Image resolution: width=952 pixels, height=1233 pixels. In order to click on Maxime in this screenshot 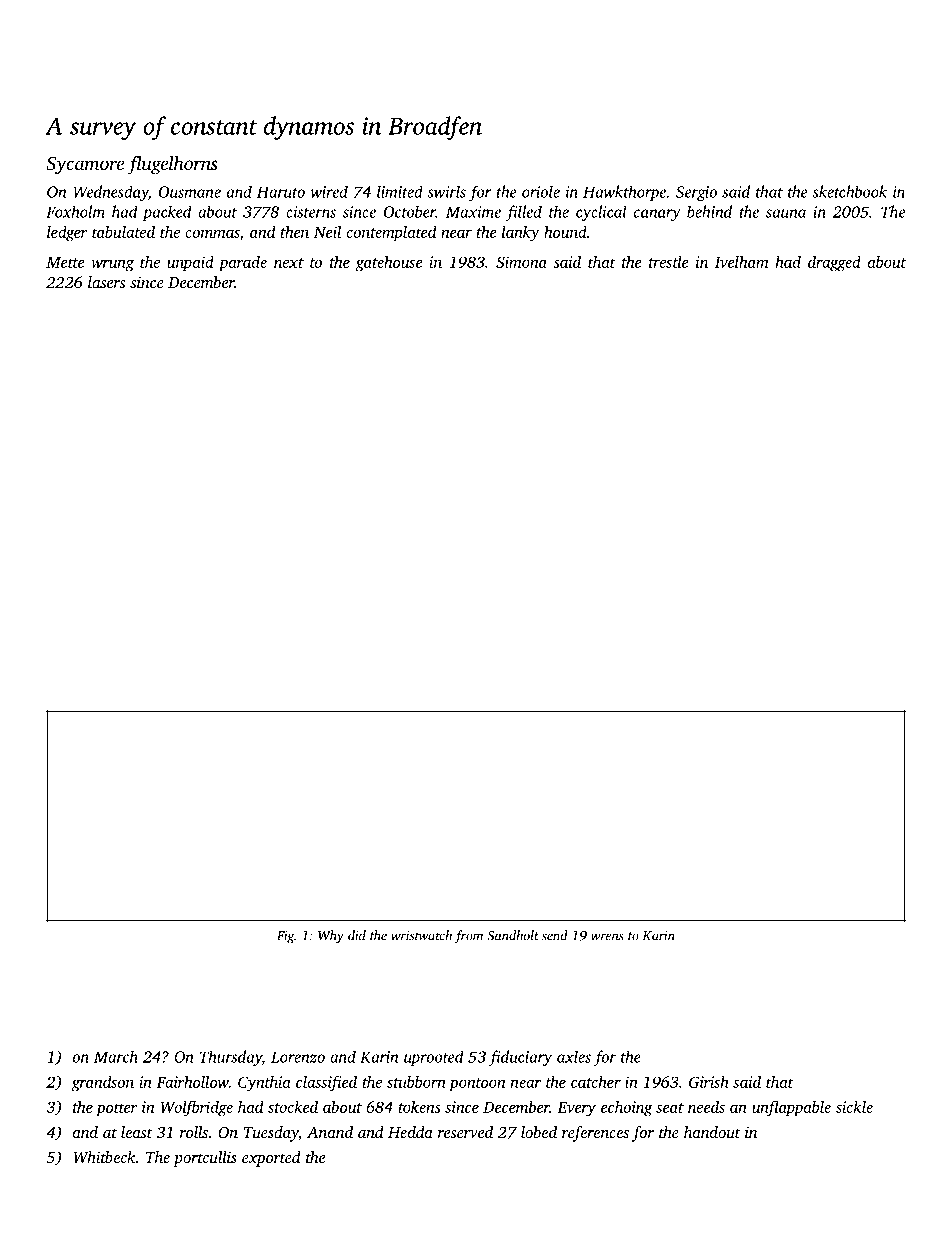, I will do `click(473, 212)`.
